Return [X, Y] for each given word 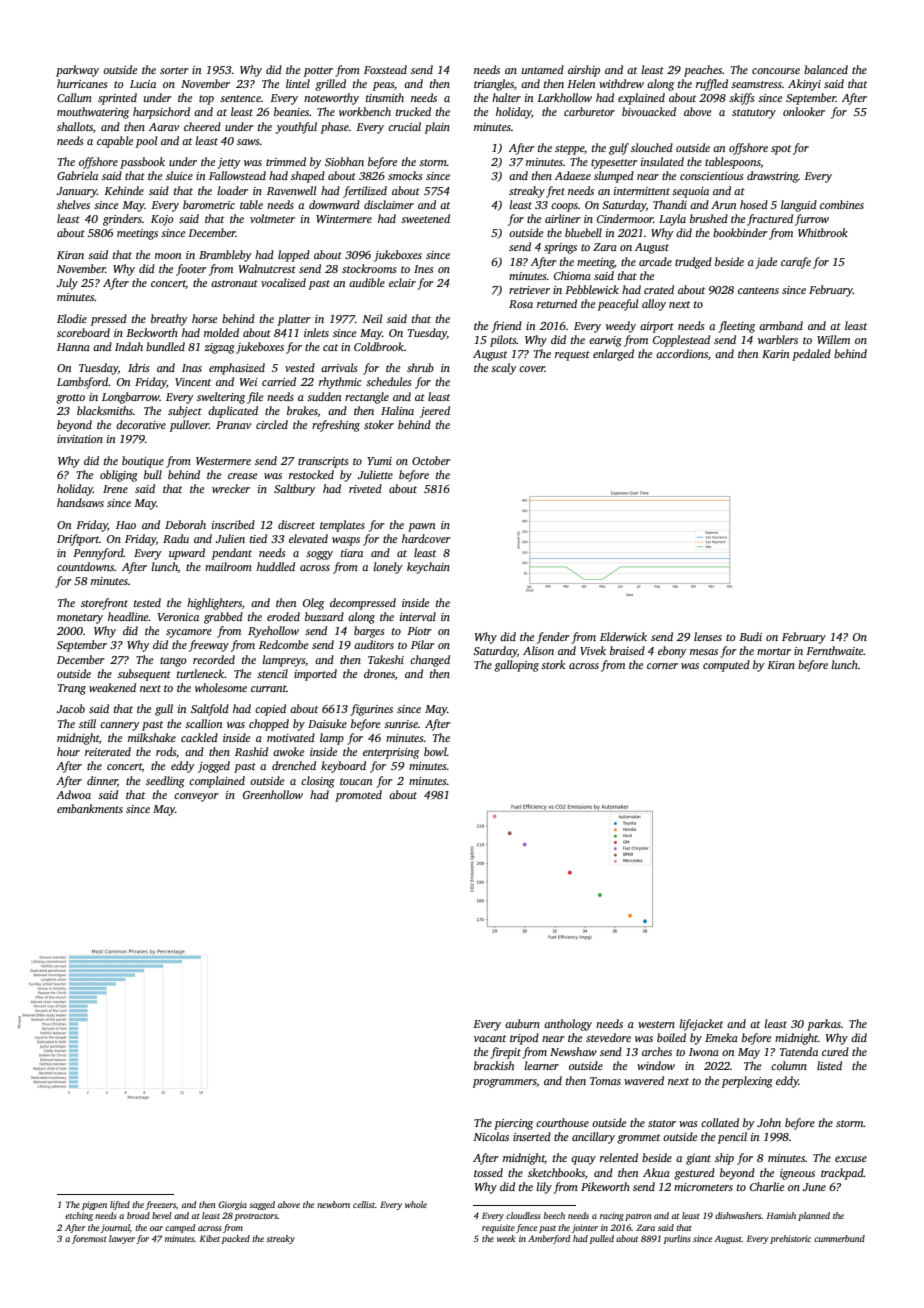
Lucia [143, 84]
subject [185, 412]
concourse [776, 71]
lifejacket [701, 1025]
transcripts [323, 462]
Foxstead [385, 69]
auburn [522, 1023]
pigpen [94, 1205]
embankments [90, 808]
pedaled [811, 355]
